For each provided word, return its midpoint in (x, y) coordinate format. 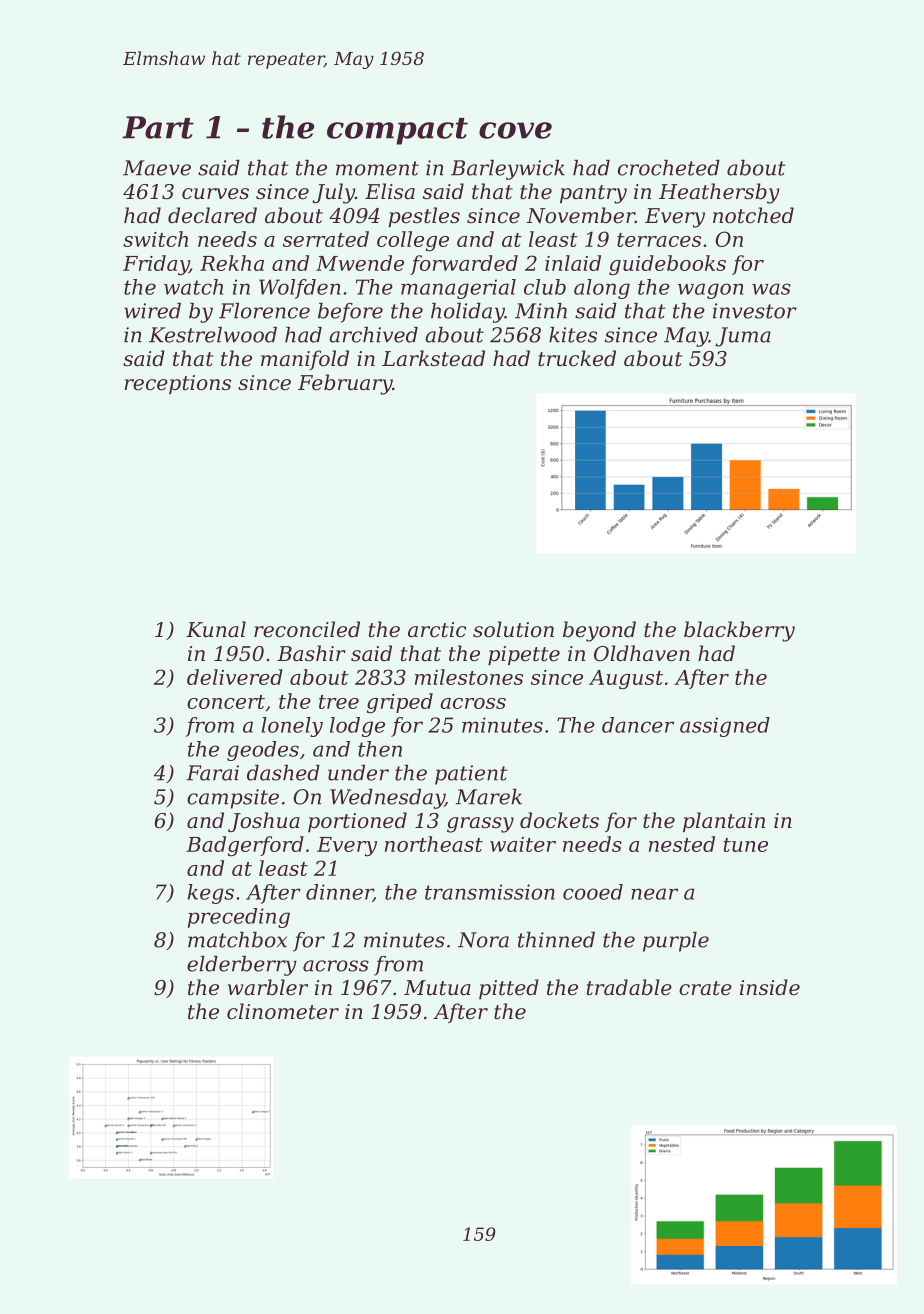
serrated (326, 239)
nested (682, 844)
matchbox (237, 940)
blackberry (739, 631)
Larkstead (433, 358)
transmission (490, 892)
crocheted (669, 168)
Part (158, 127)
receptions (178, 384)
